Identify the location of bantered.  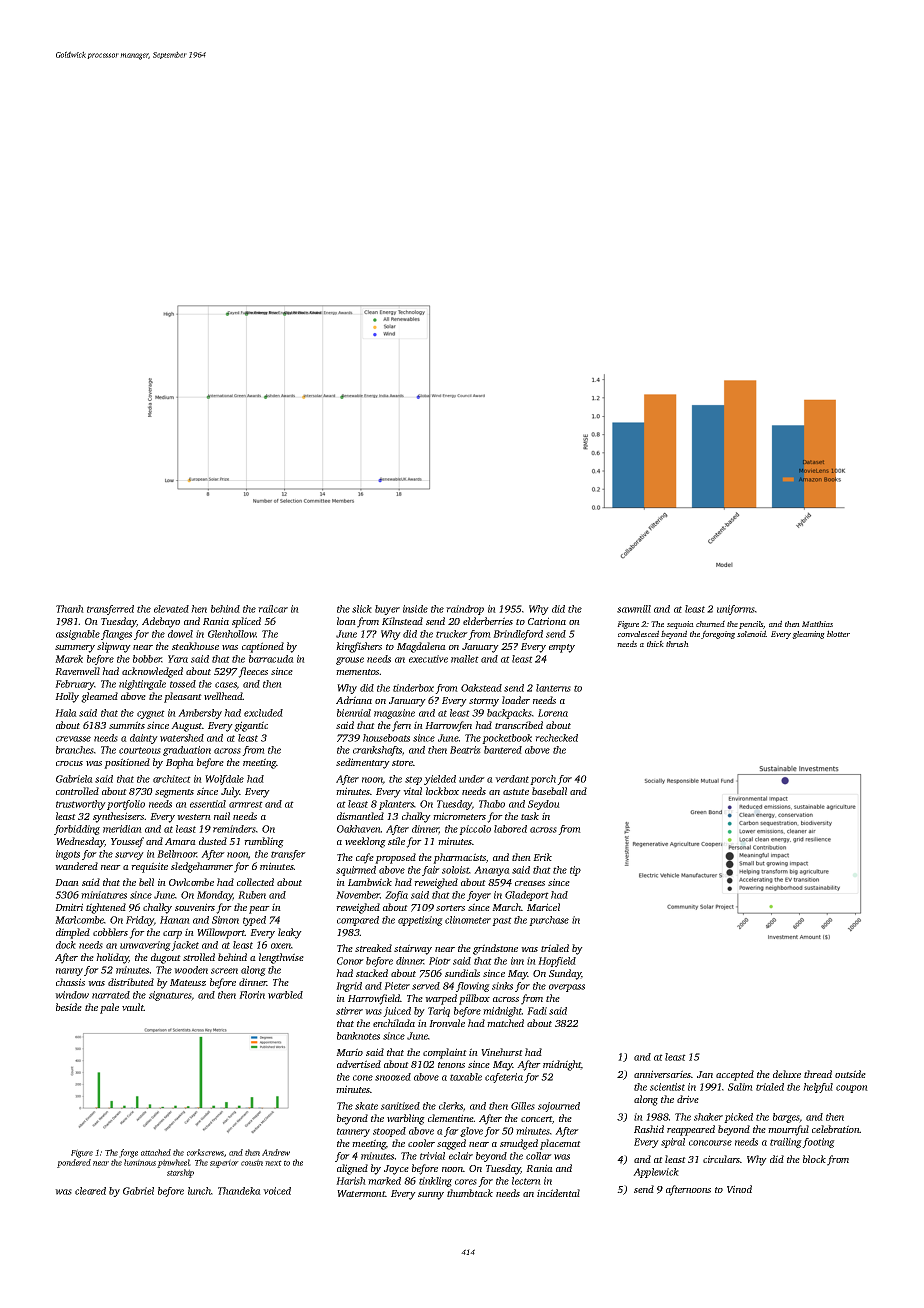
(503, 750).
